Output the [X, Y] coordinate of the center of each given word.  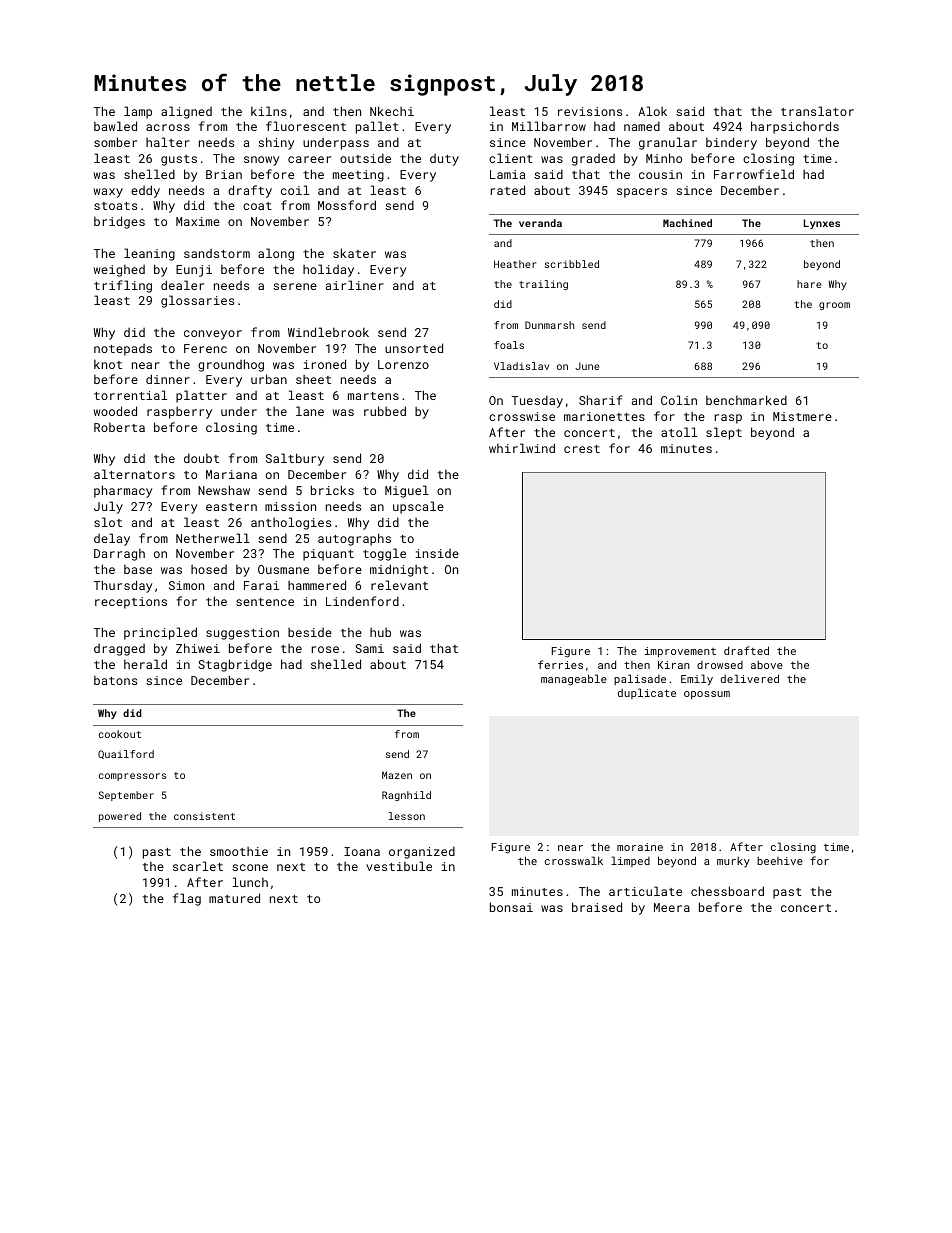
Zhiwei [198, 648]
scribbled [572, 264]
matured [234, 898]
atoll [679, 432]
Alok [652, 111]
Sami [369, 648]
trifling [123, 286]
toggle [384, 554]
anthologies [291, 523]
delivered [750, 678]
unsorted [414, 348]
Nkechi [392, 111]
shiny [276, 143]
